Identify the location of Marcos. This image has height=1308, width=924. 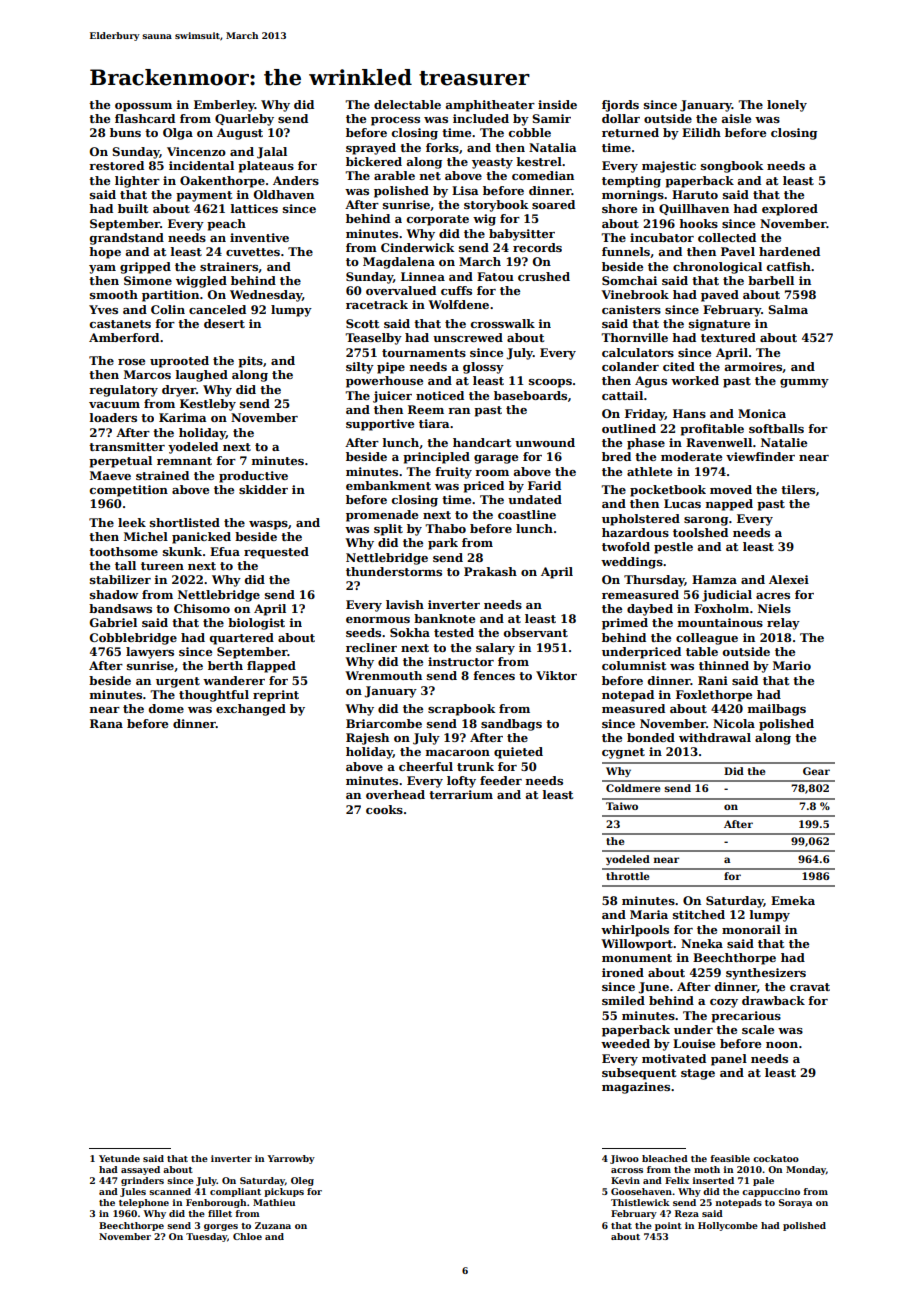
(147, 374).
